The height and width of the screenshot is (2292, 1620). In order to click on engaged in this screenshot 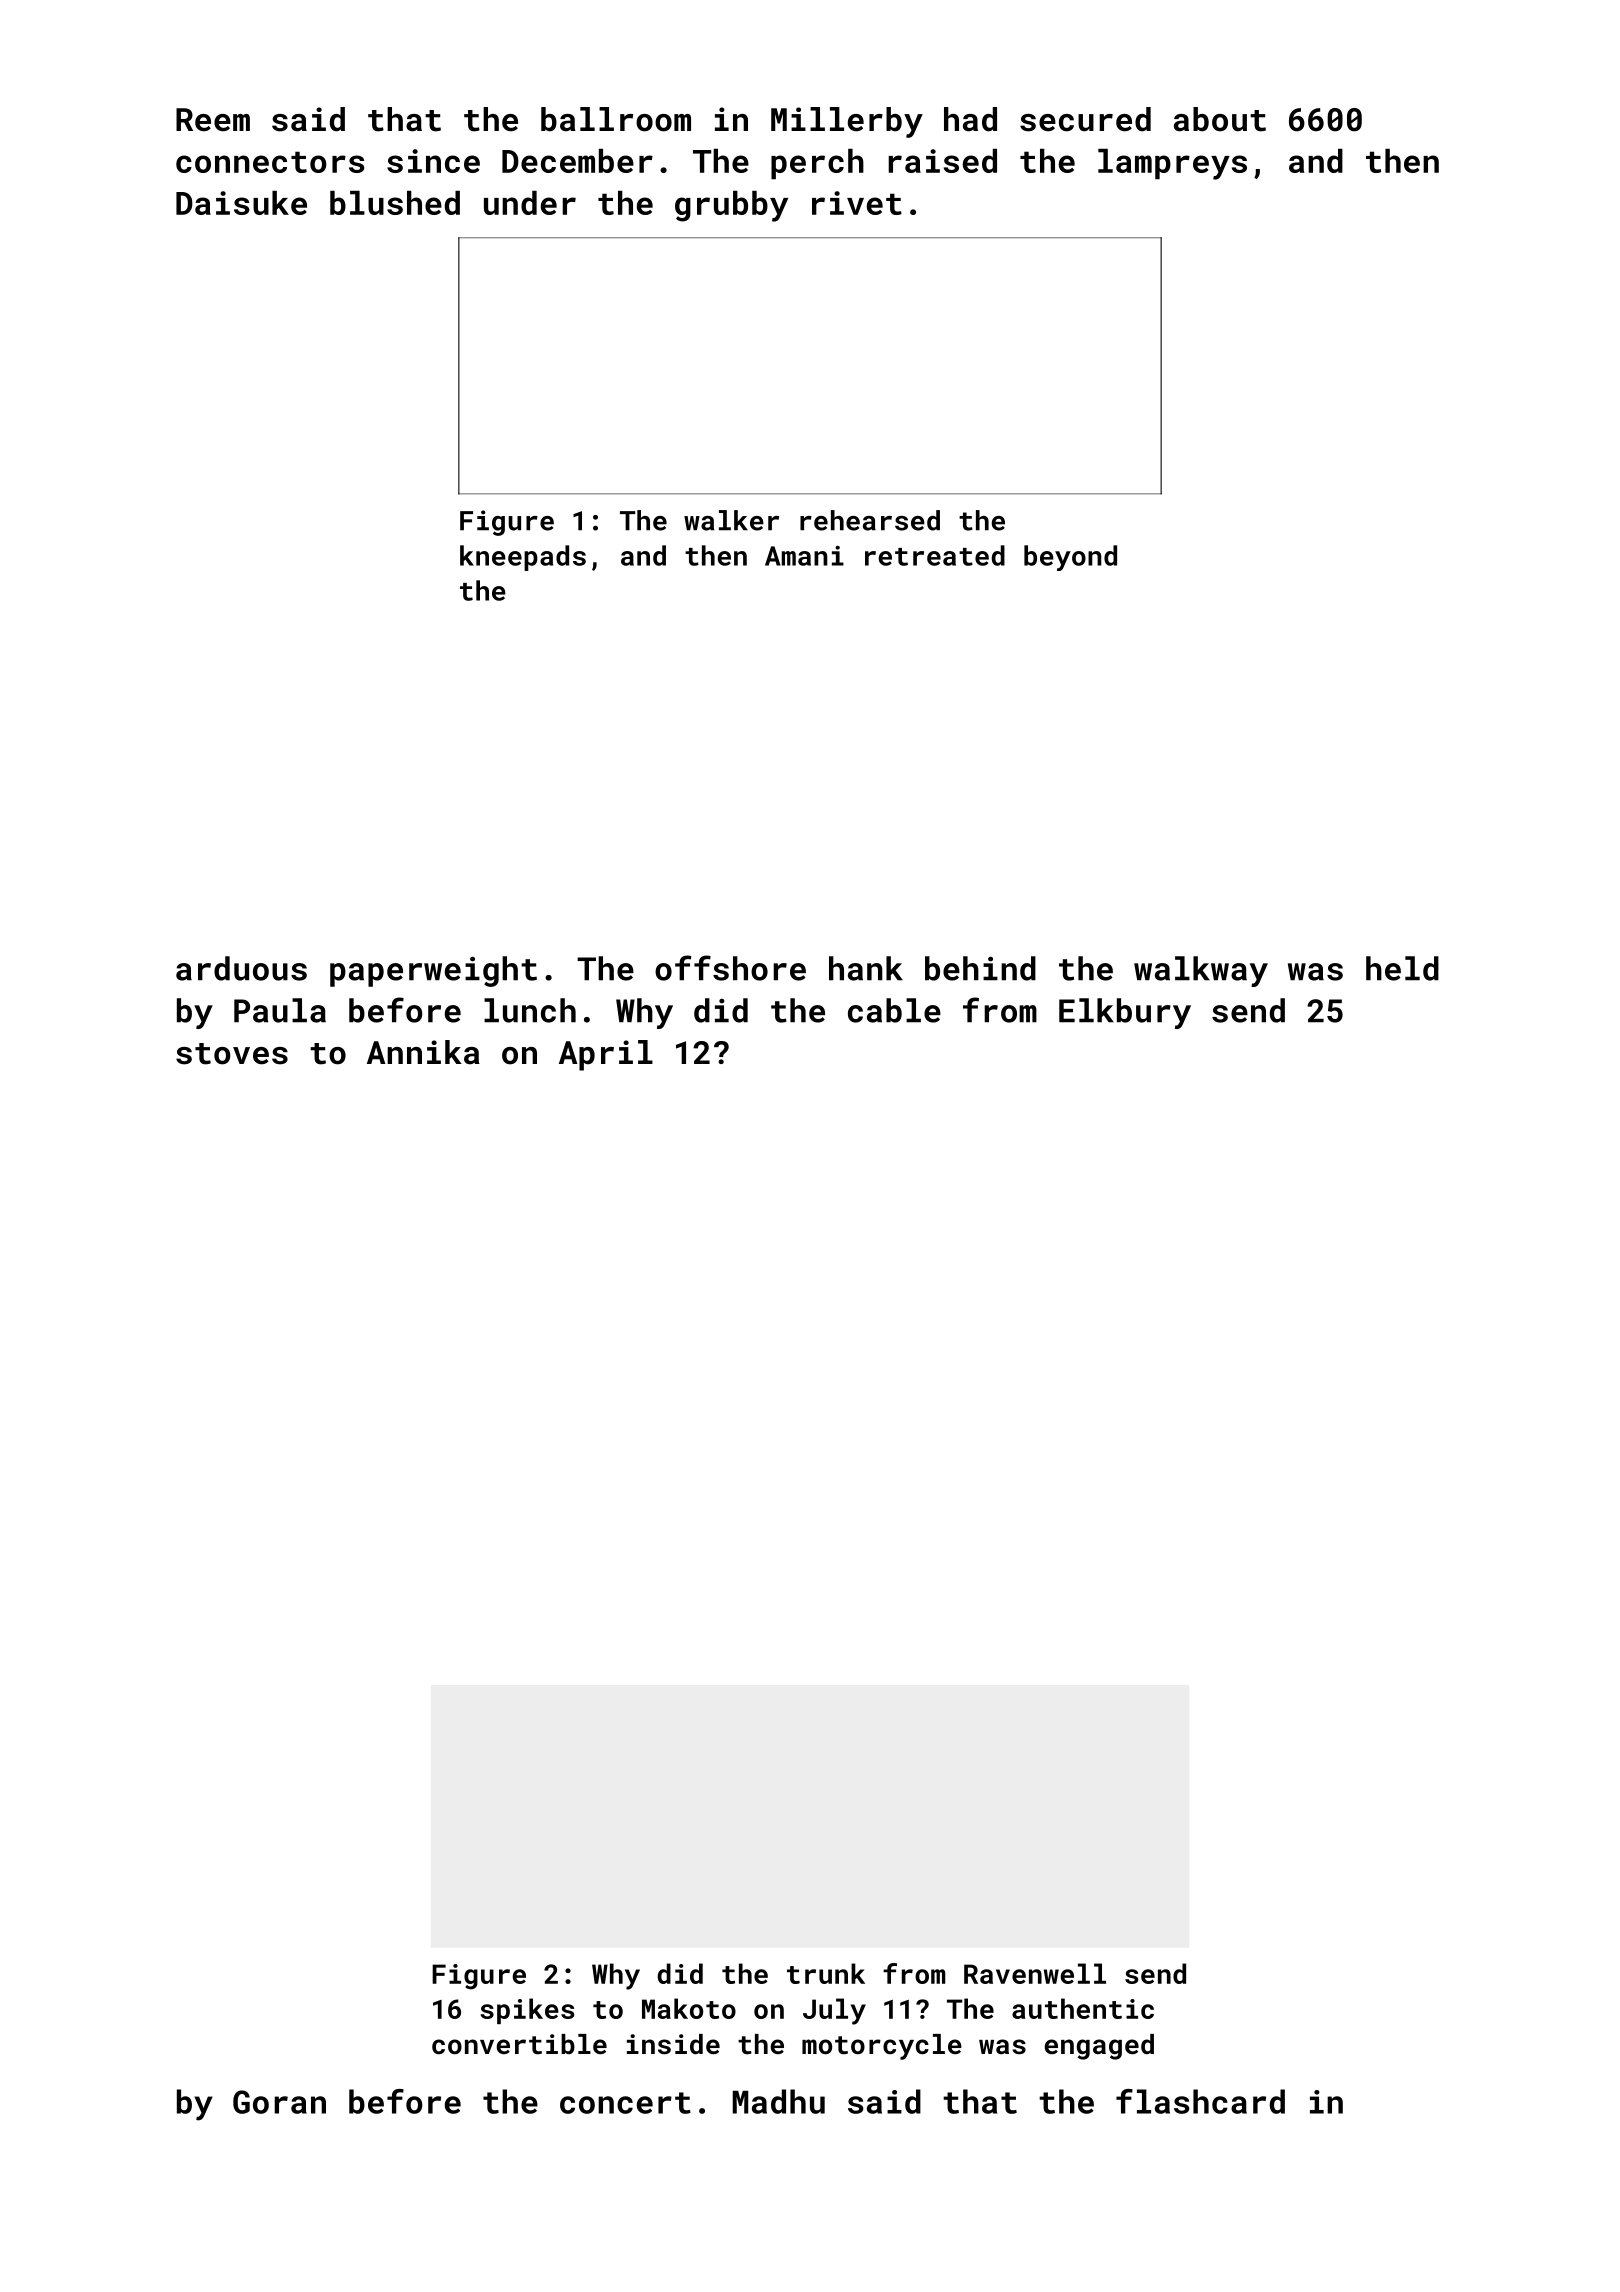, I will do `click(1099, 2047)`.
